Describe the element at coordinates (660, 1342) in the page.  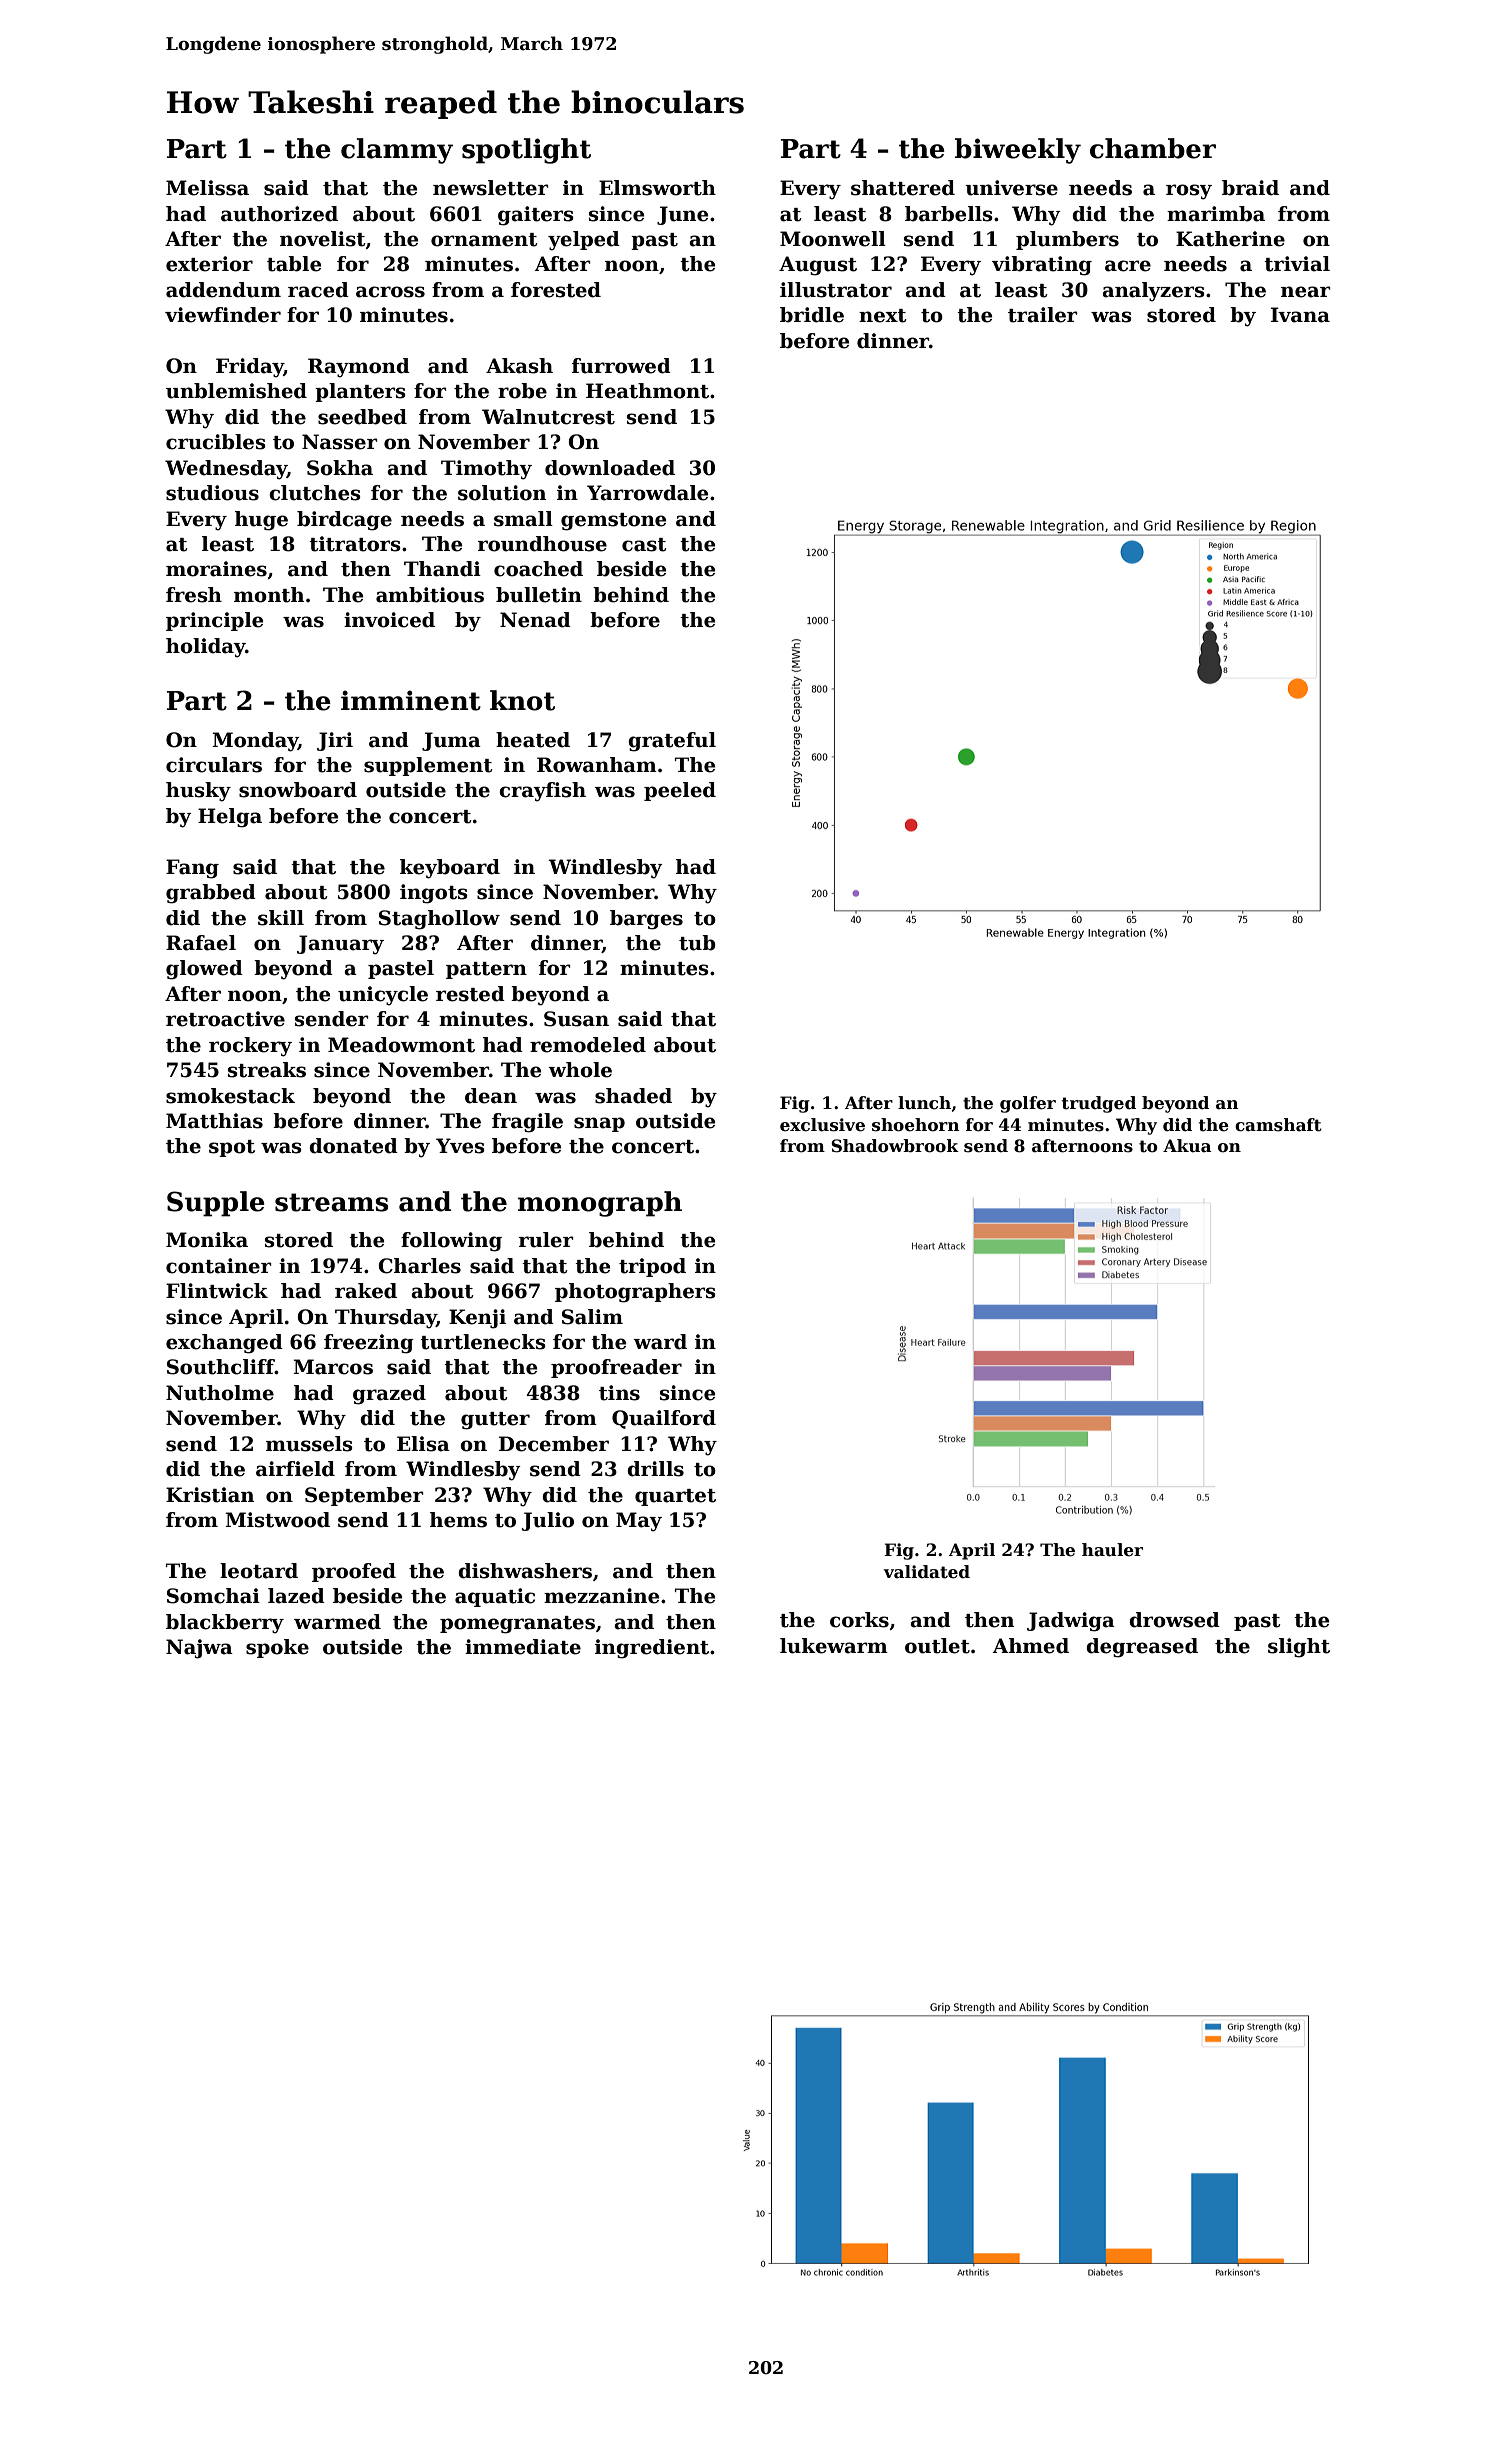
I see `ward` at that location.
